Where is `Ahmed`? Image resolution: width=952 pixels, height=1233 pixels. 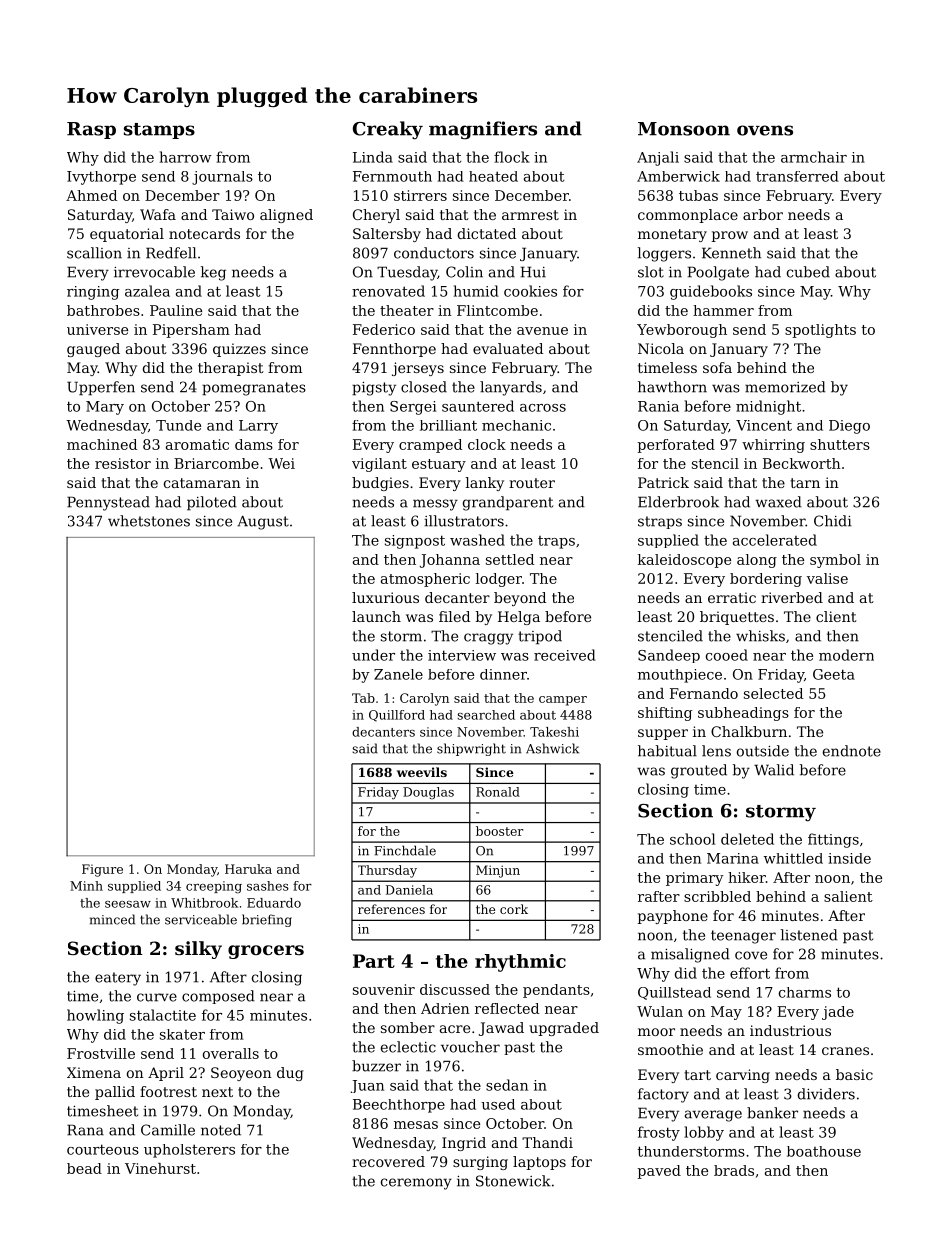 Ahmed is located at coordinates (91, 195).
